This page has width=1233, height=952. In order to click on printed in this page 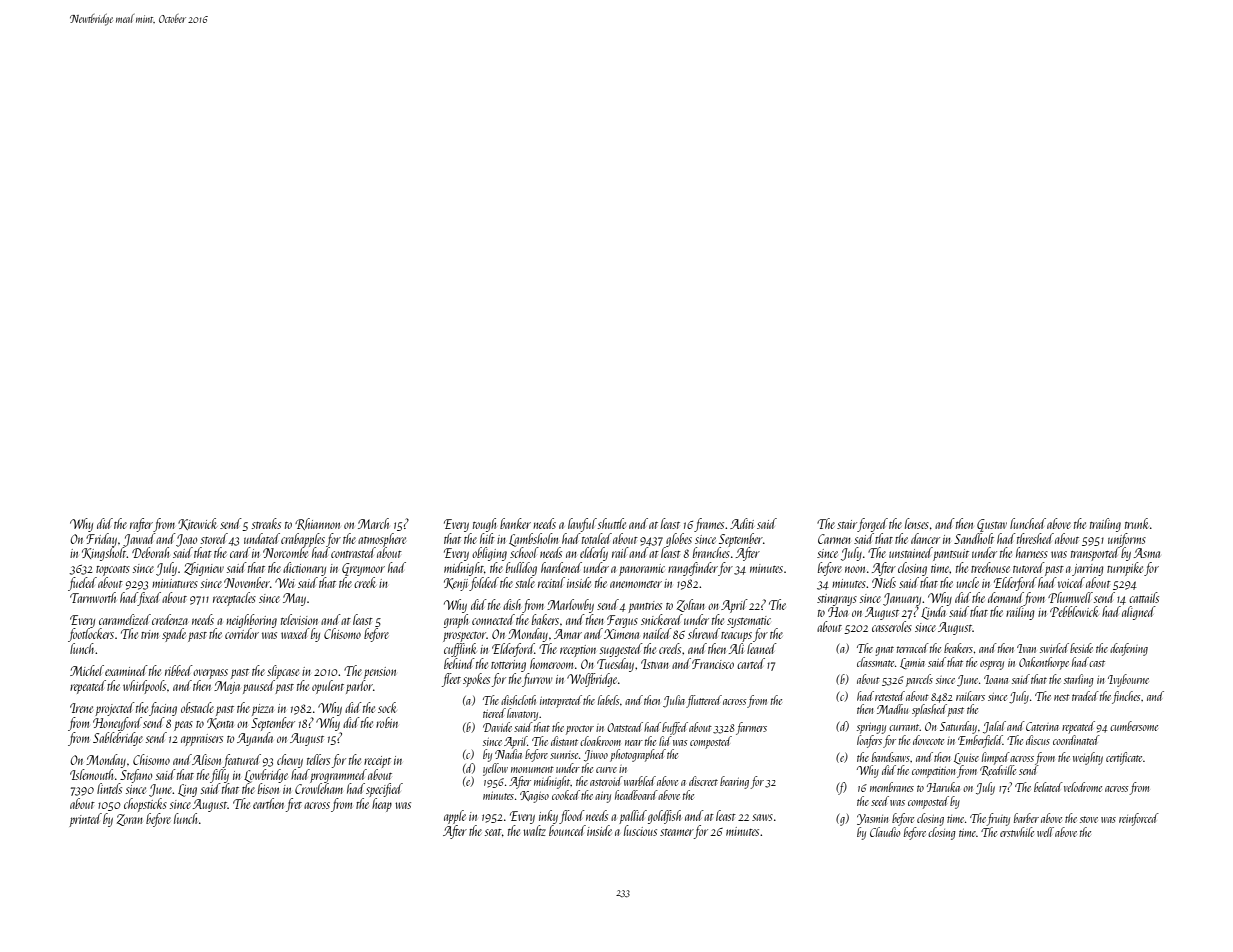, I will do `click(85, 820)`.
